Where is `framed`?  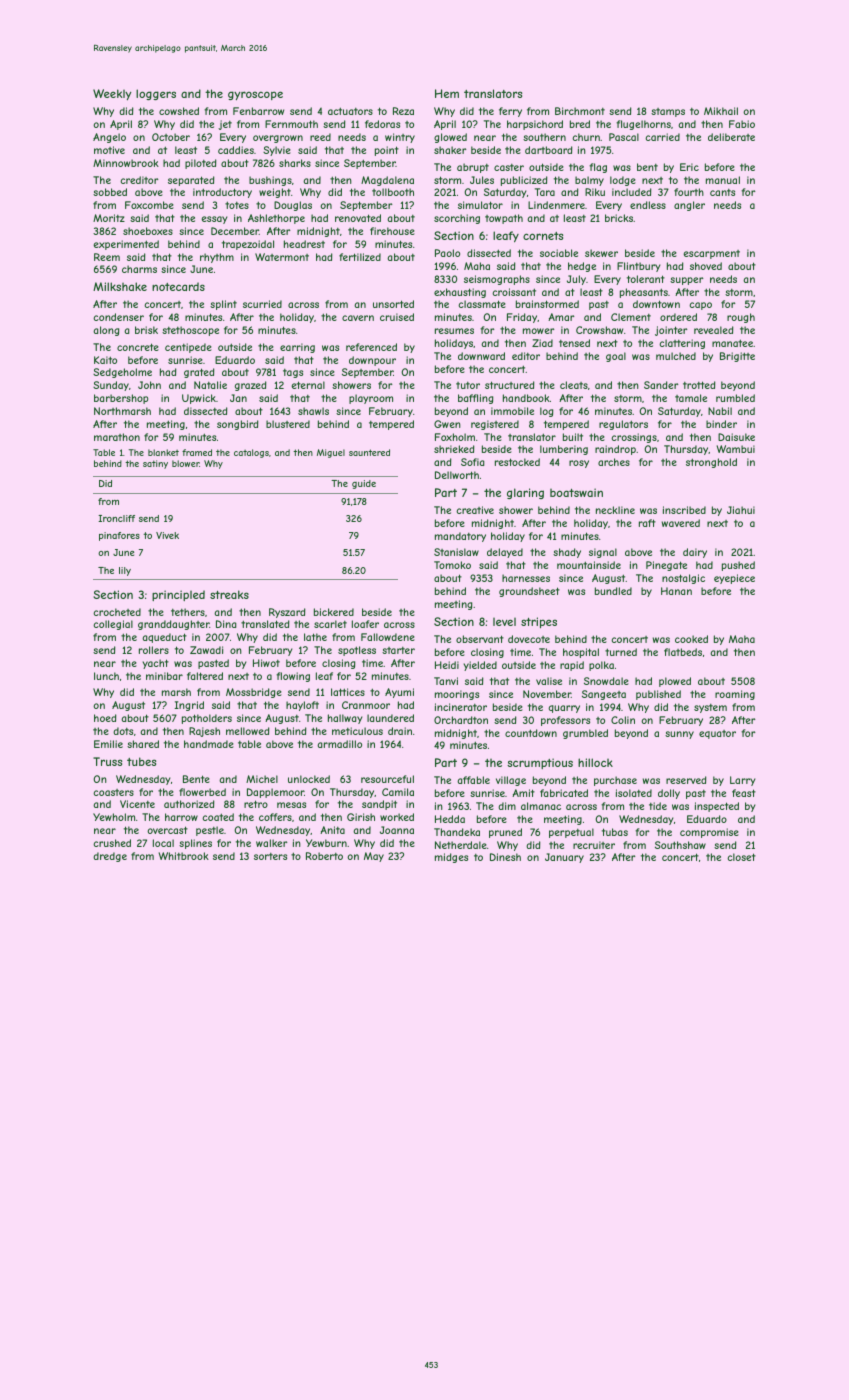
framed is located at coordinates (197, 452).
